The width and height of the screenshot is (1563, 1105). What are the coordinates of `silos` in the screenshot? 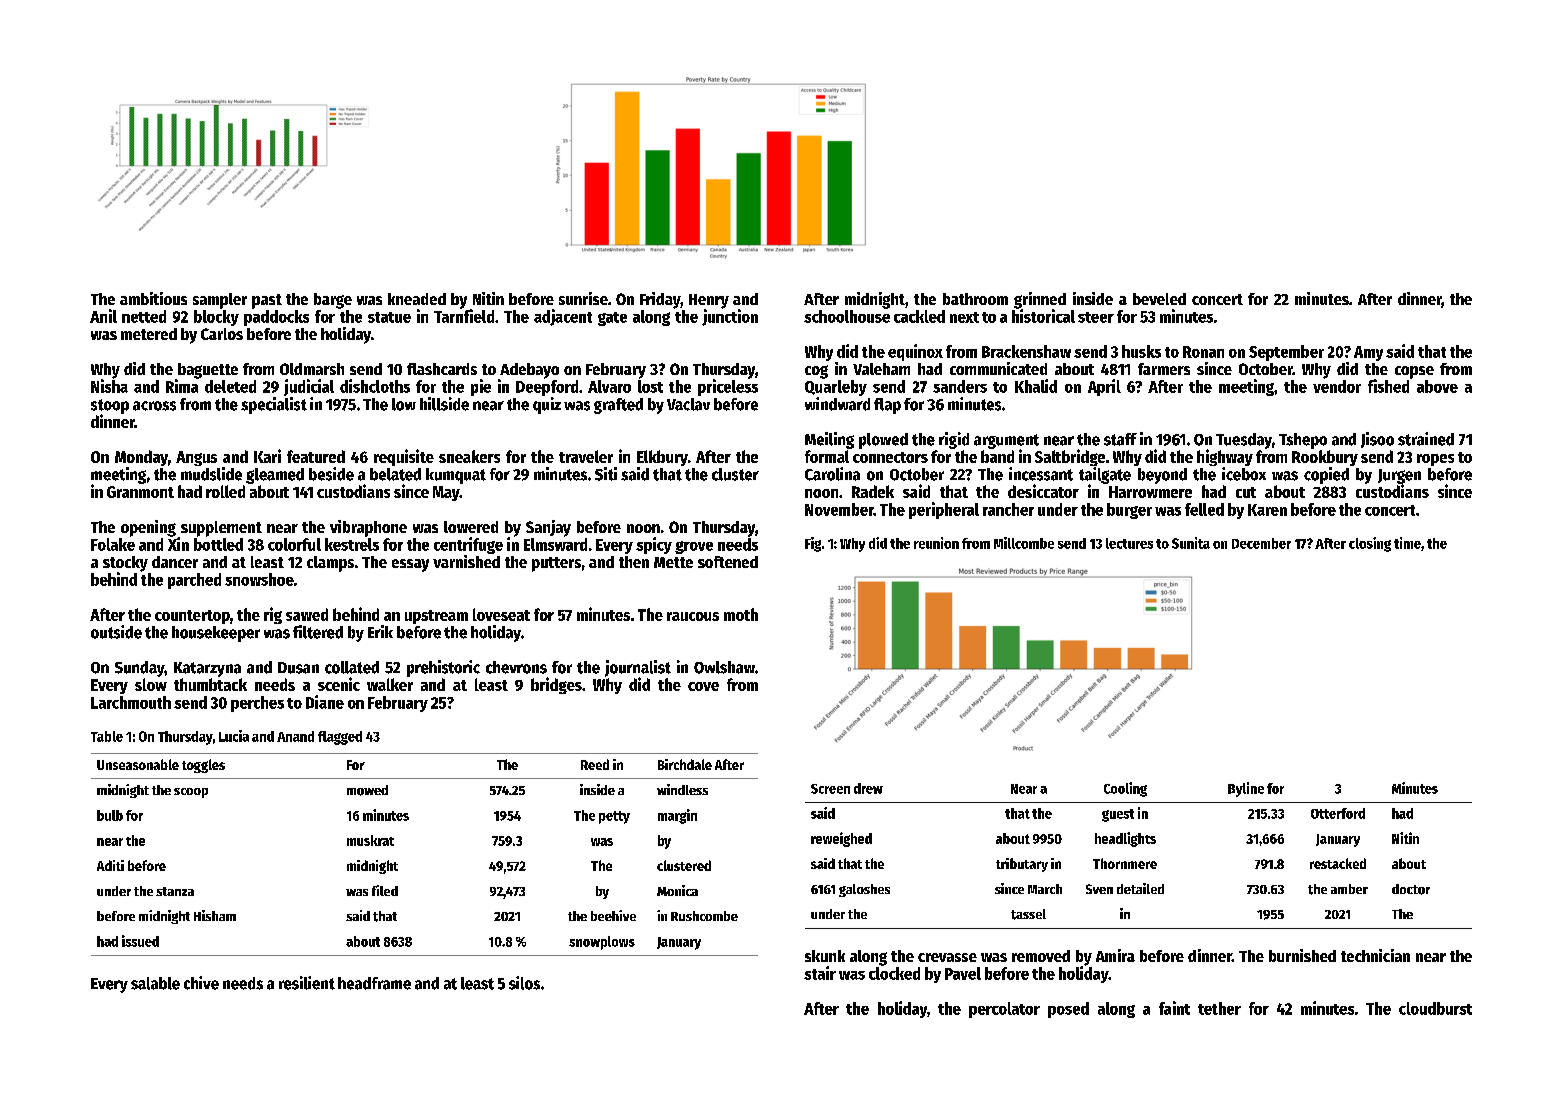 It's located at (524, 983).
